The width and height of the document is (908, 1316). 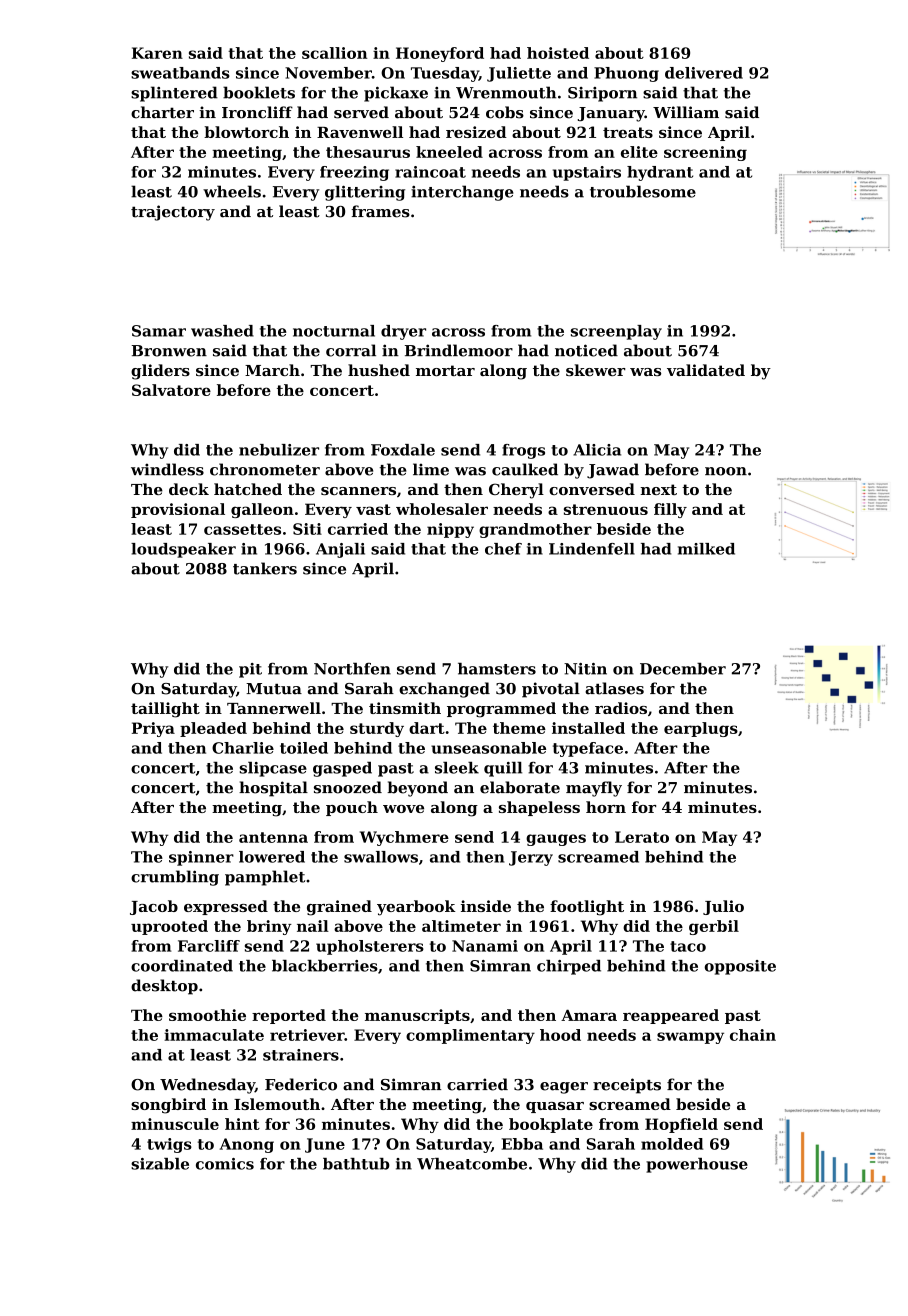 What do you see at coordinates (705, 153) in the document?
I see `screening` at bounding box center [705, 153].
